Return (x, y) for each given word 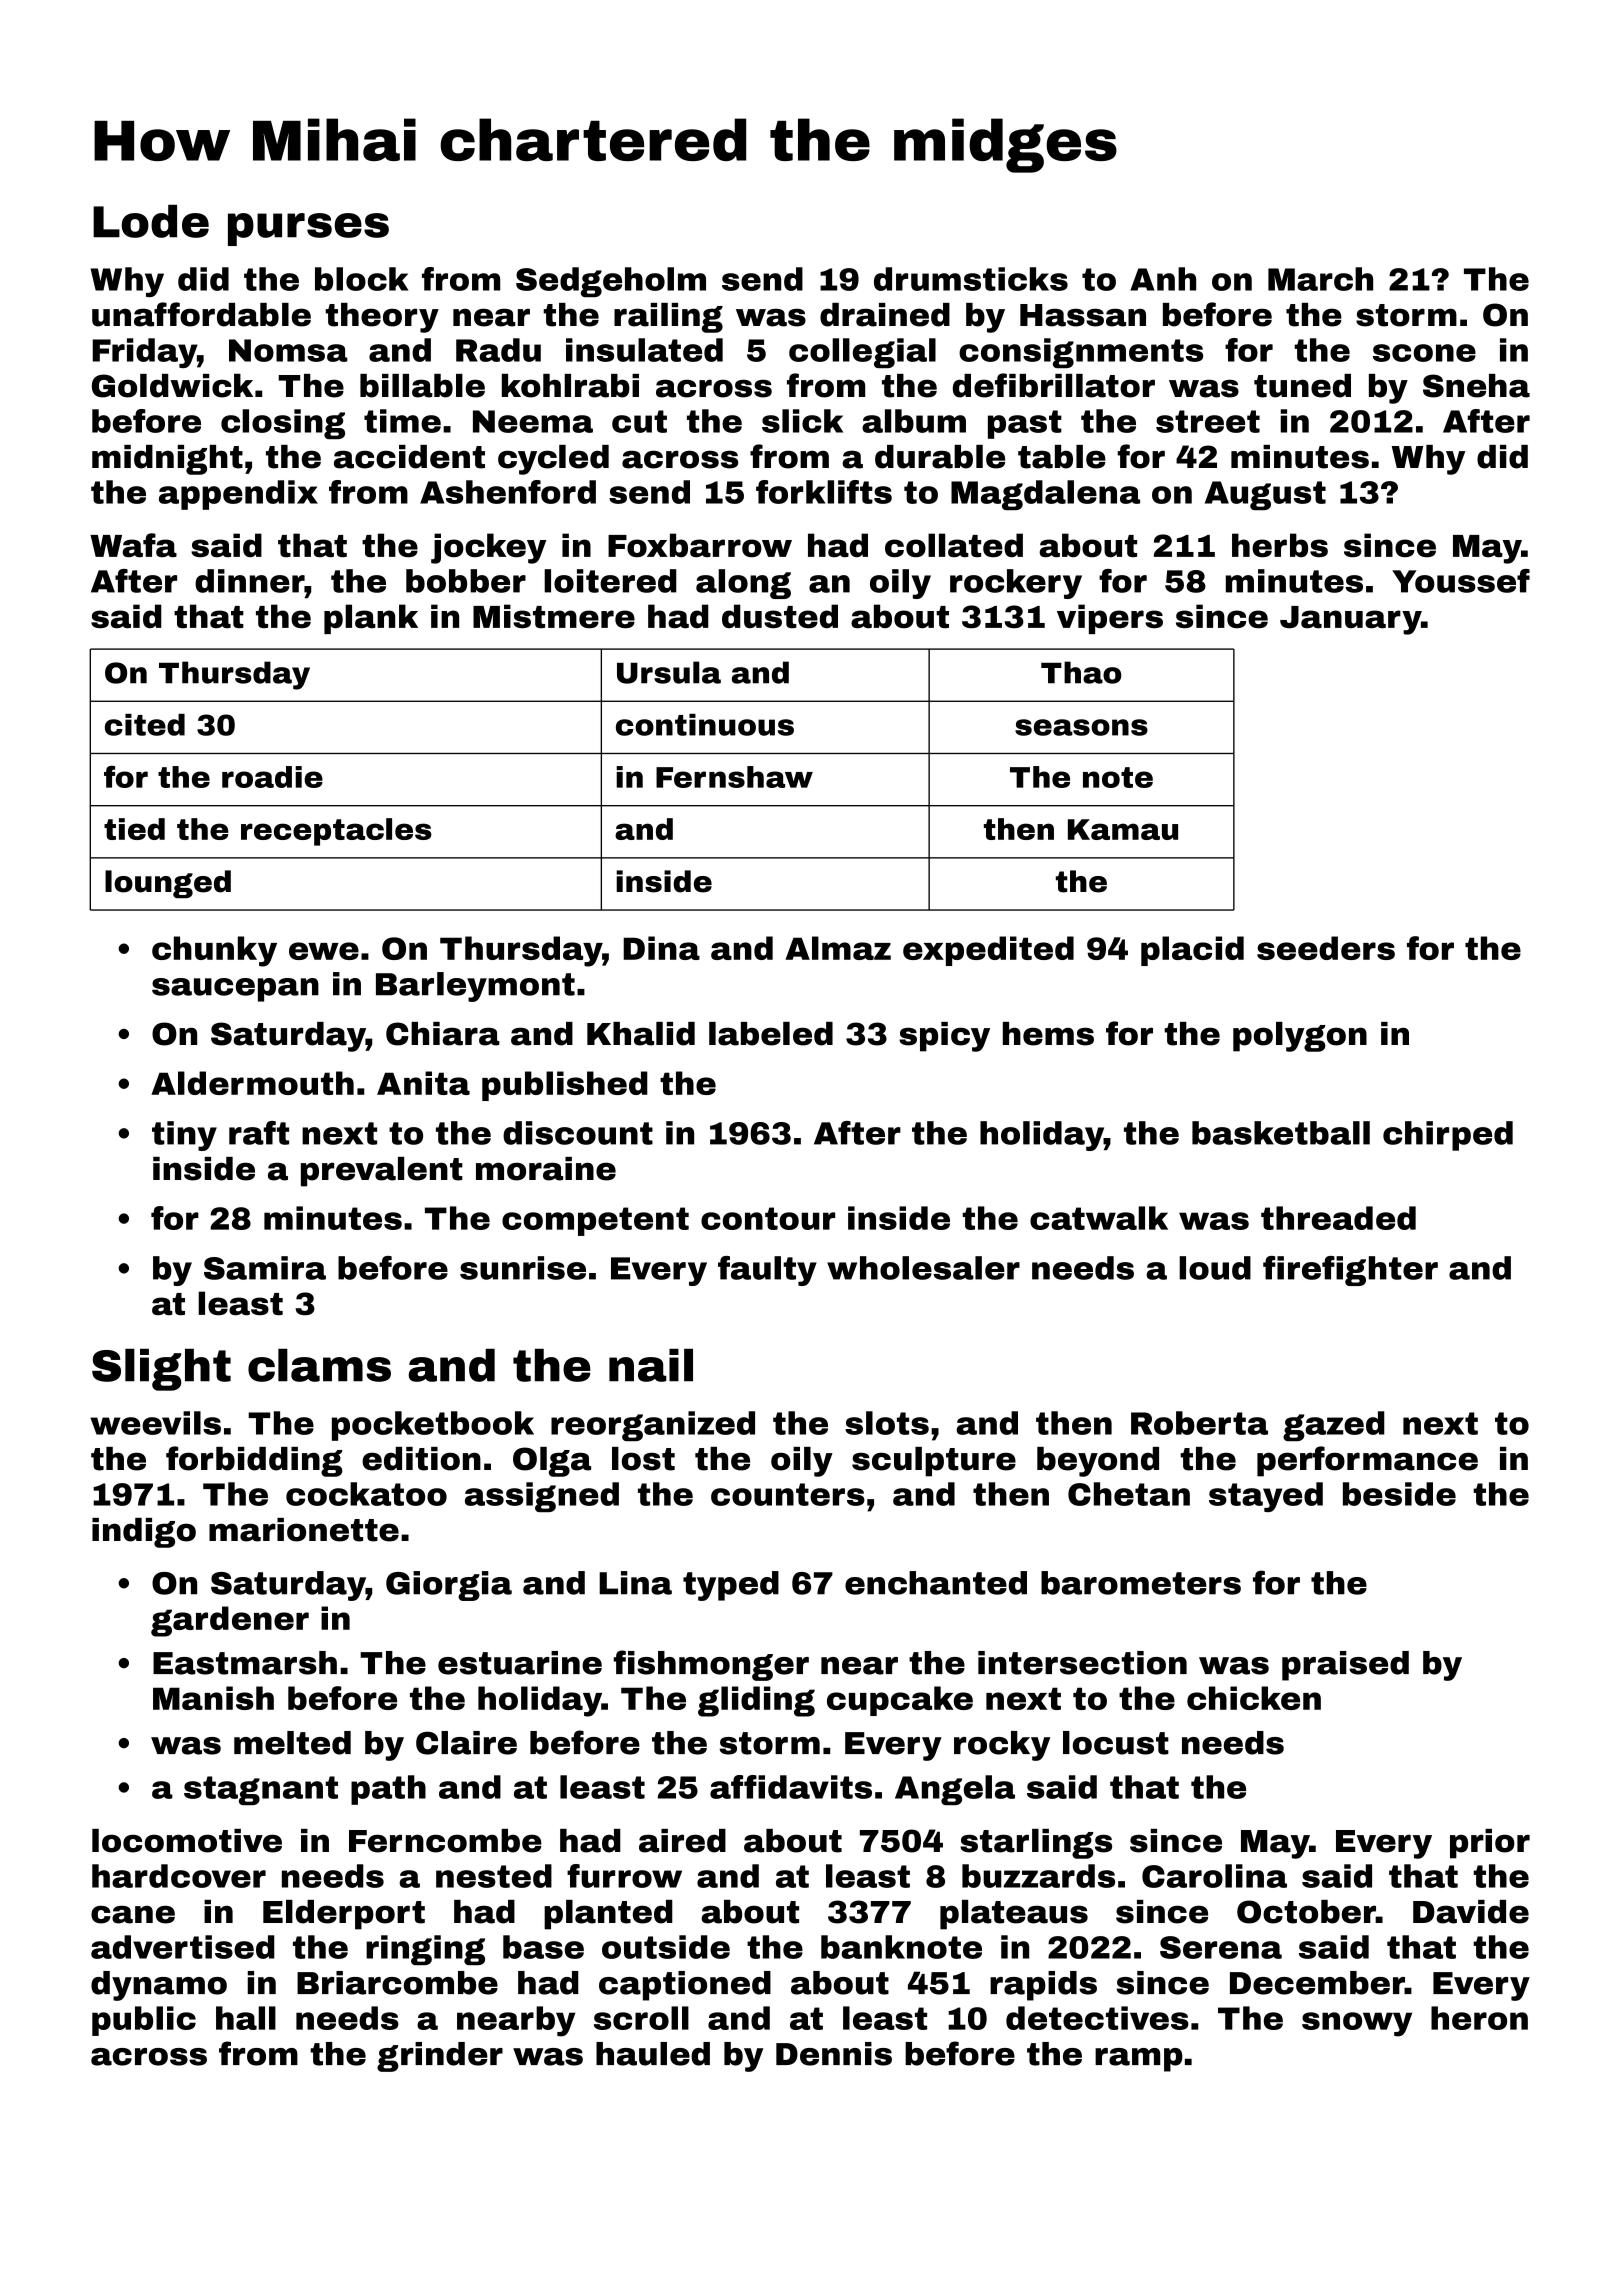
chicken (1254, 1698)
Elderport (344, 1915)
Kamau (1123, 829)
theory (382, 318)
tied (134, 829)
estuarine (520, 1663)
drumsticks (971, 279)
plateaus (1014, 1915)
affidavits (791, 1787)
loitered (610, 581)
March (1320, 279)
